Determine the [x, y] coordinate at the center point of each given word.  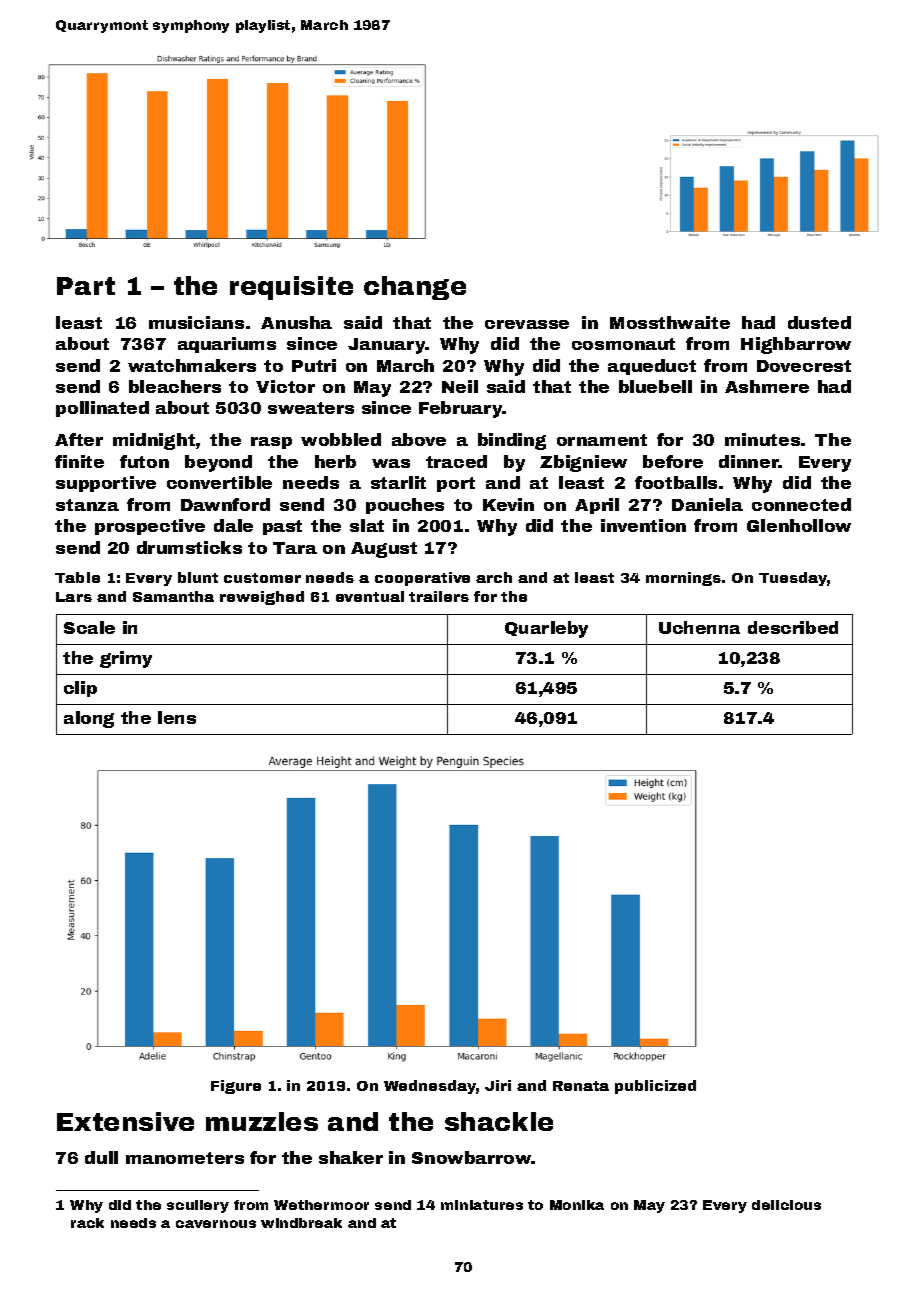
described [793, 627]
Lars [74, 597]
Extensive [125, 1121]
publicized [655, 1087]
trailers [439, 596]
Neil [460, 386]
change [415, 288]
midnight [154, 441]
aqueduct [652, 367]
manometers [185, 1158]
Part [86, 286]
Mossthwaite [670, 322]
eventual [370, 596]
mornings [683, 579]
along [89, 719]
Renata [581, 1086]
